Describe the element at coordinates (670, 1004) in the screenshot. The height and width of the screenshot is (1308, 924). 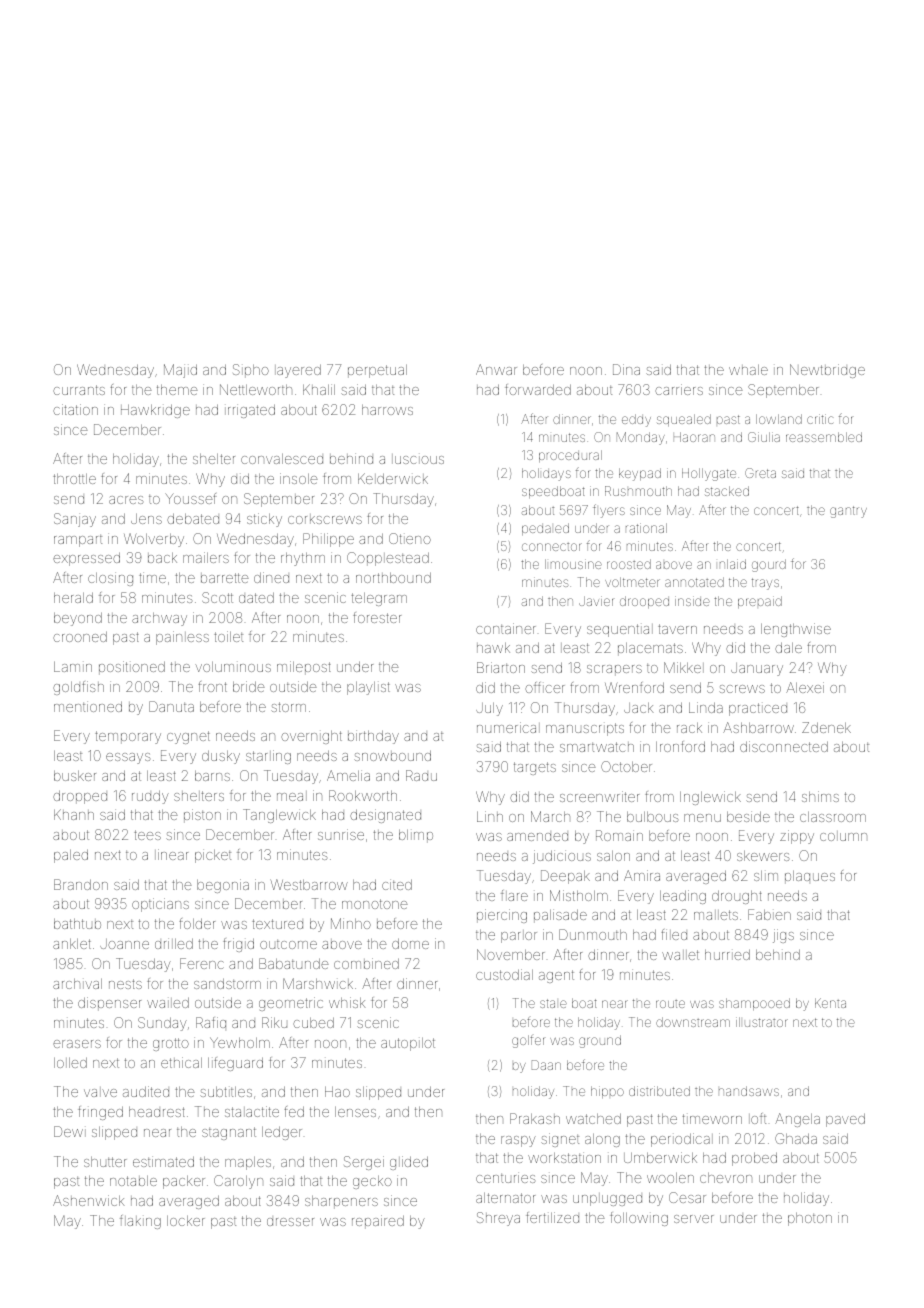
I see `route` at that location.
